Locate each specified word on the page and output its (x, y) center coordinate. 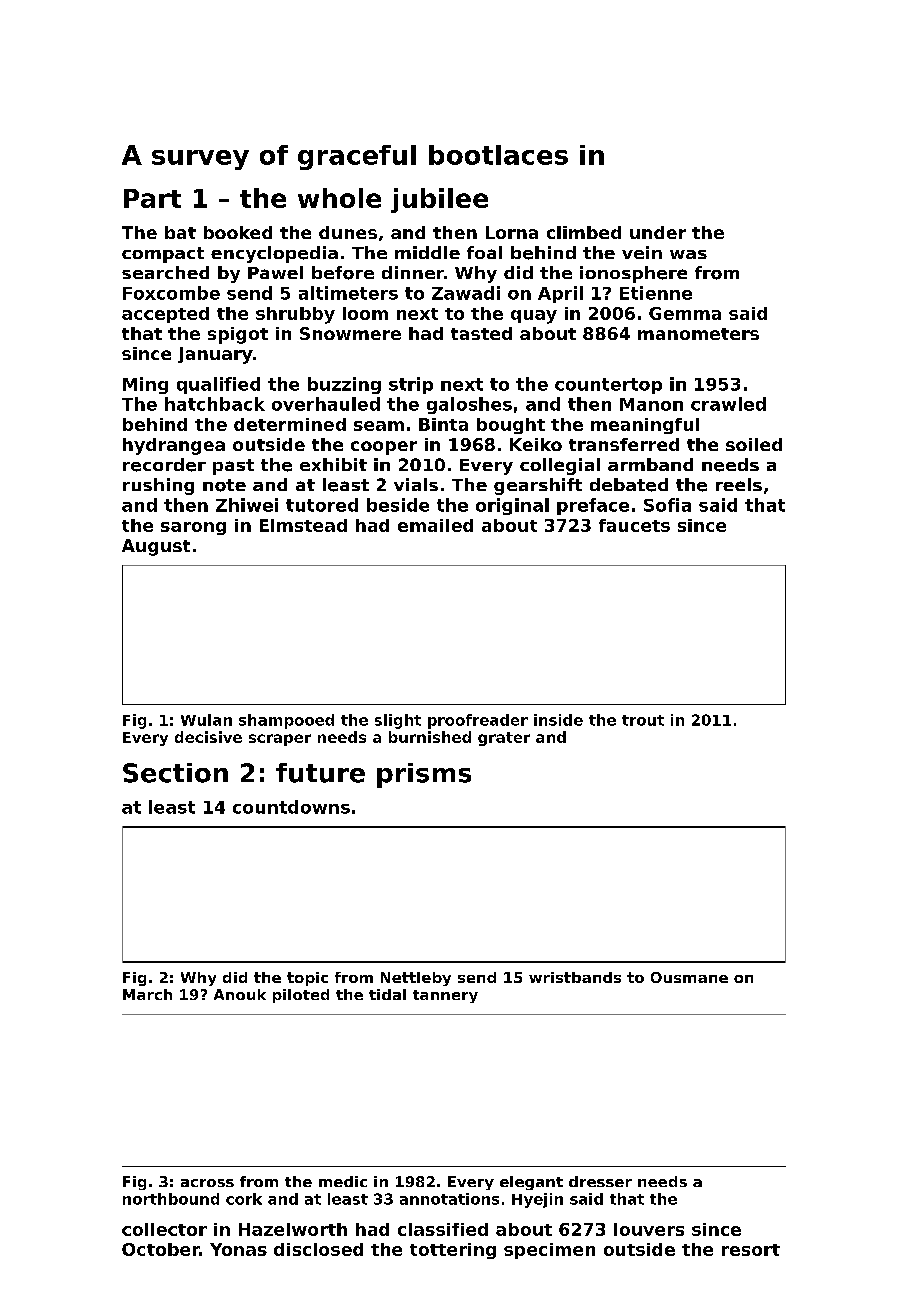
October (160, 1249)
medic (343, 1181)
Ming (145, 385)
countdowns (291, 807)
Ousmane (689, 977)
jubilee (439, 200)
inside (558, 720)
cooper (384, 448)
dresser (600, 1181)
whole (339, 198)
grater (504, 739)
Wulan (206, 720)
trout (643, 720)
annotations (449, 1199)
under (658, 232)
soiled (754, 444)
